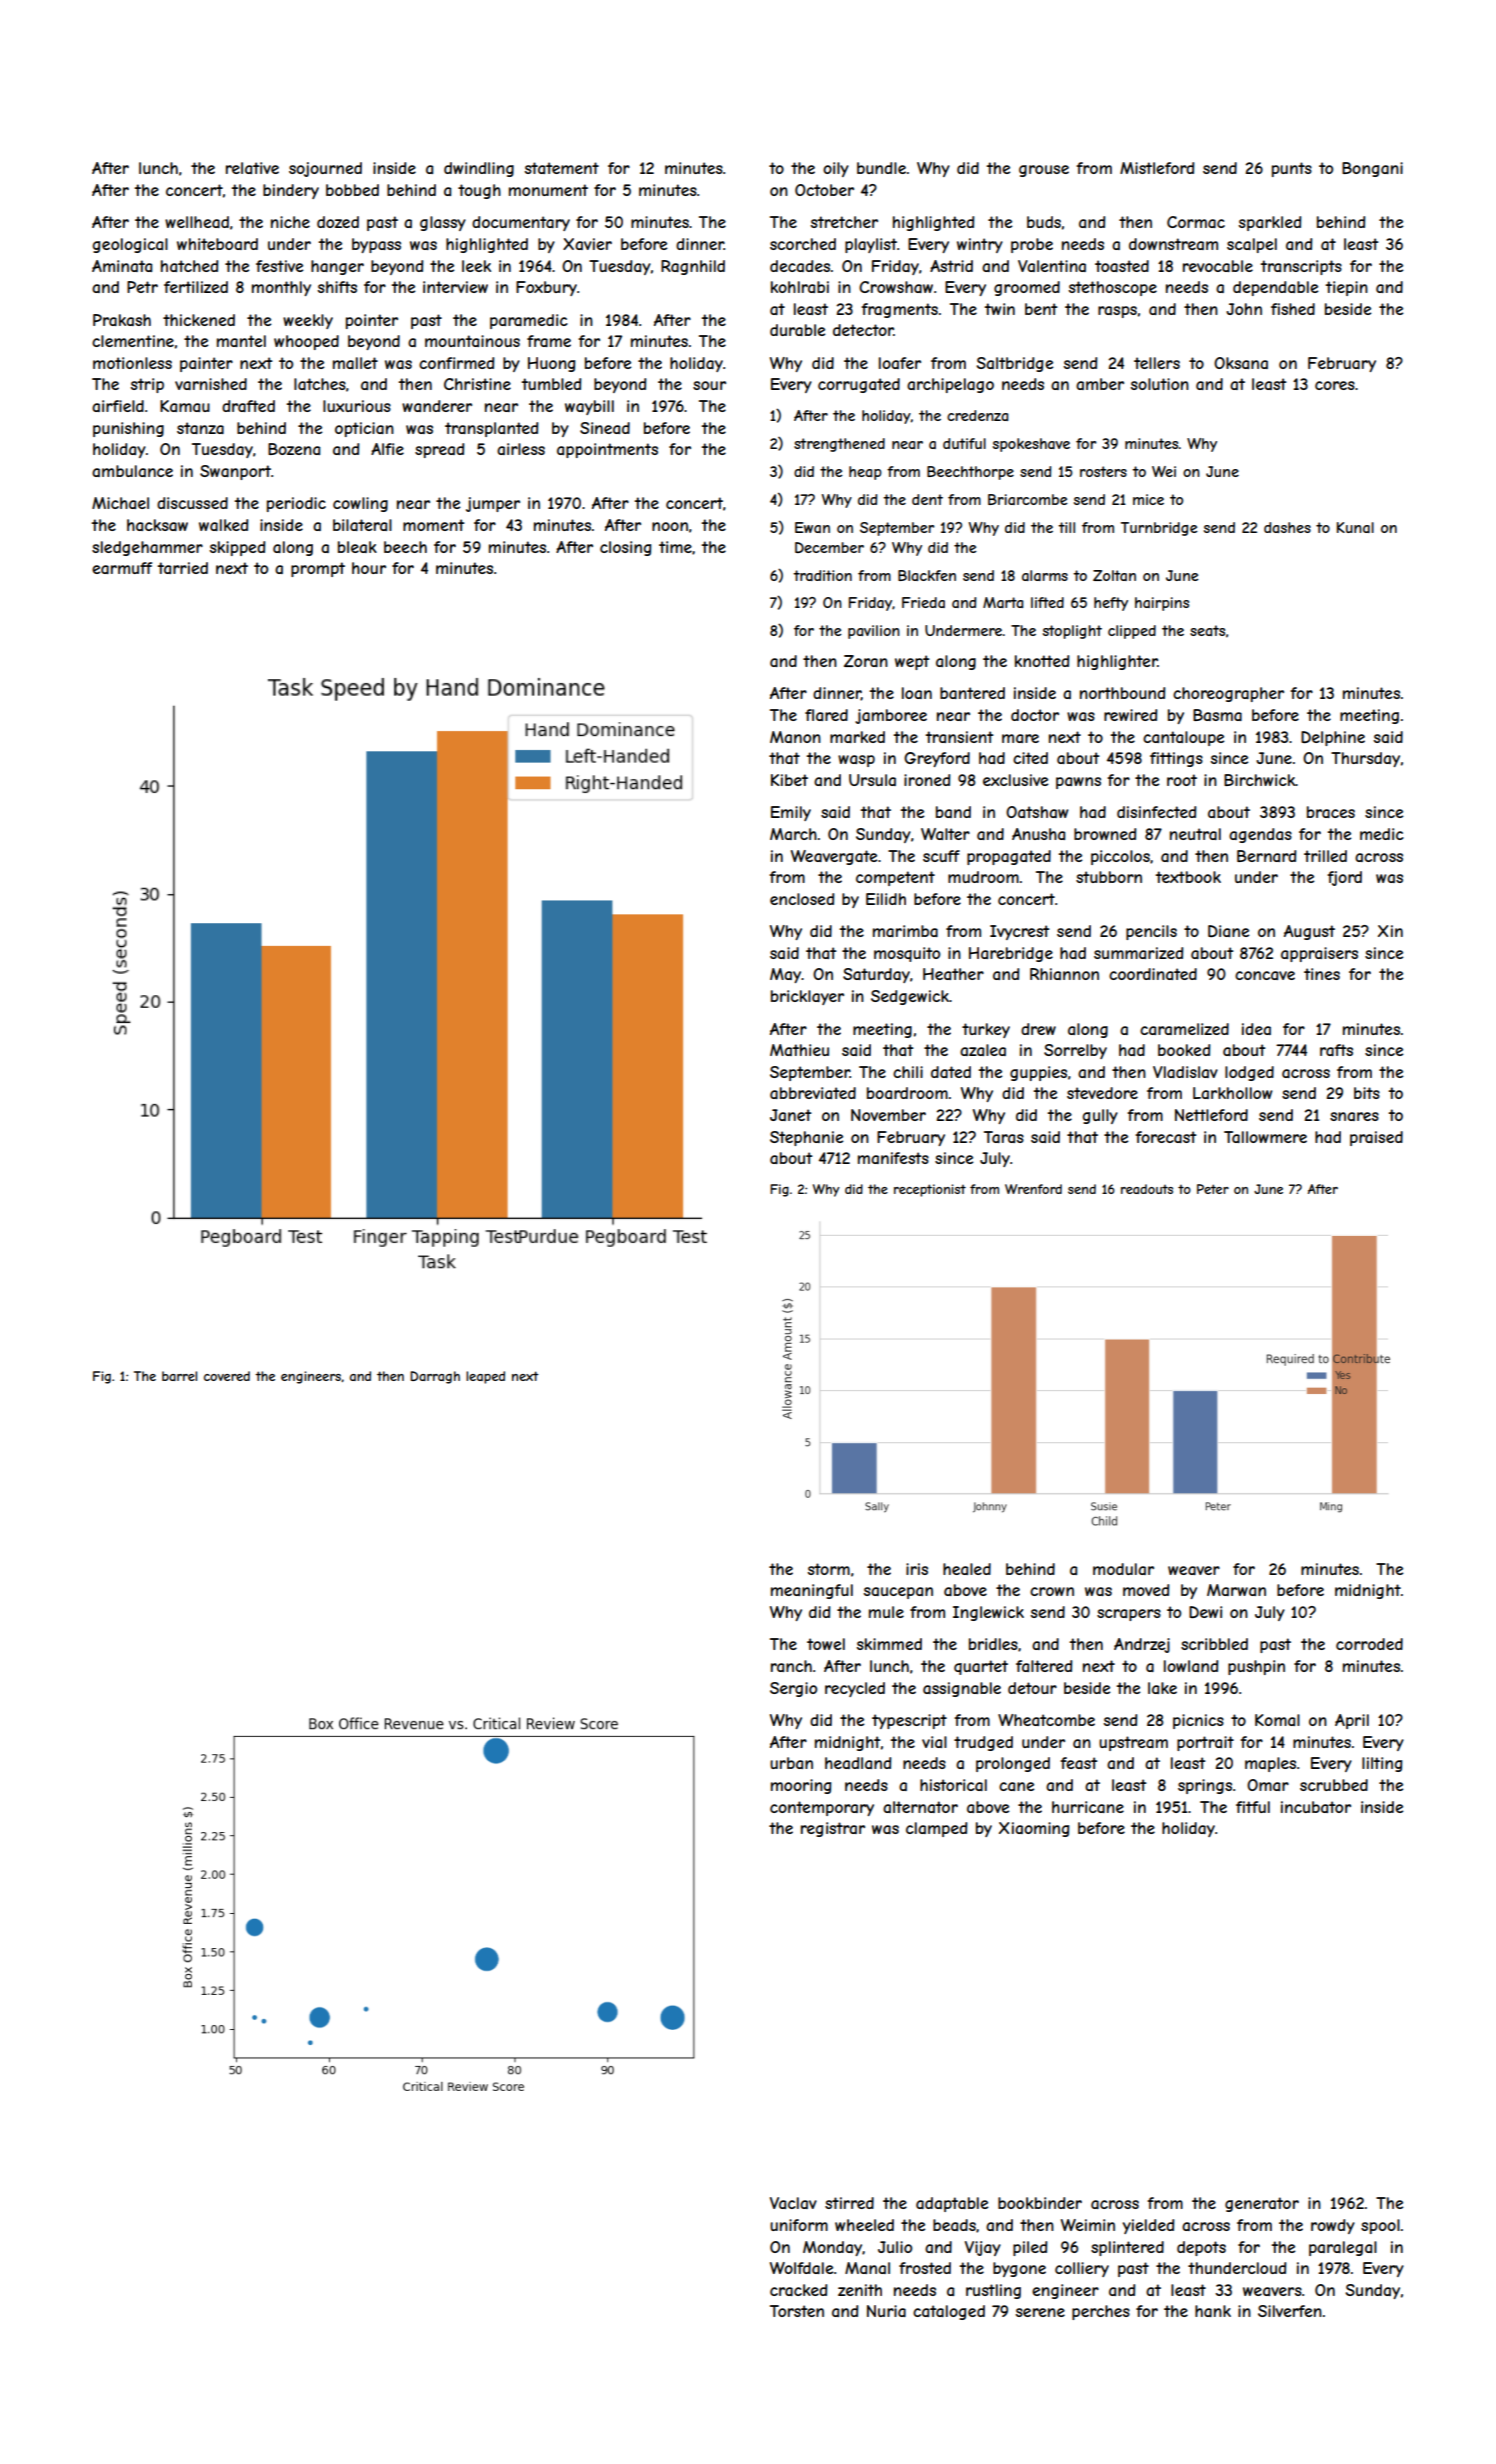 This screenshot has height=2464, width=1496. What do you see at coordinates (881, 168) in the screenshot?
I see `bundle` at bounding box center [881, 168].
